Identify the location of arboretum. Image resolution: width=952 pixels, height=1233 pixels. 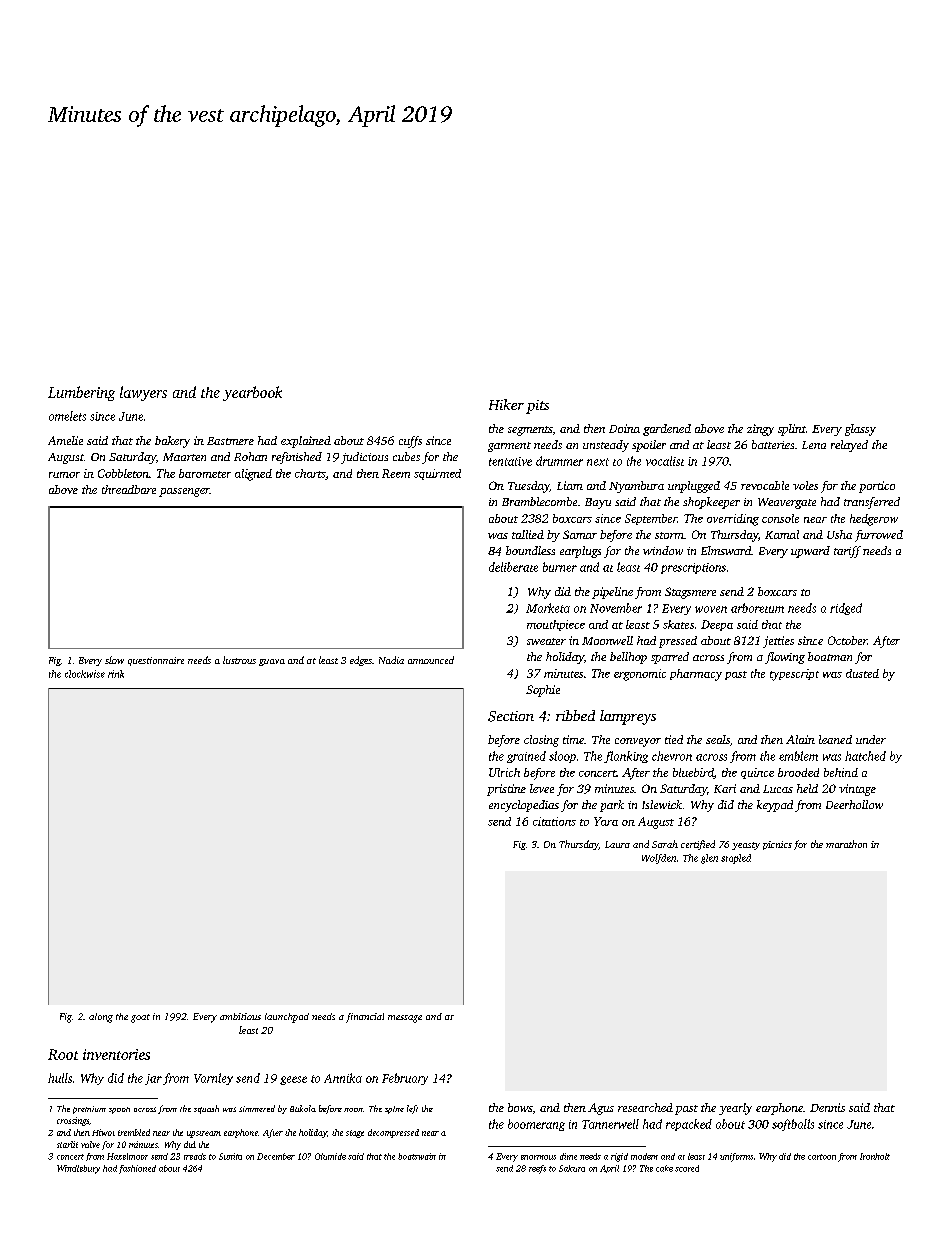
(757, 608).
